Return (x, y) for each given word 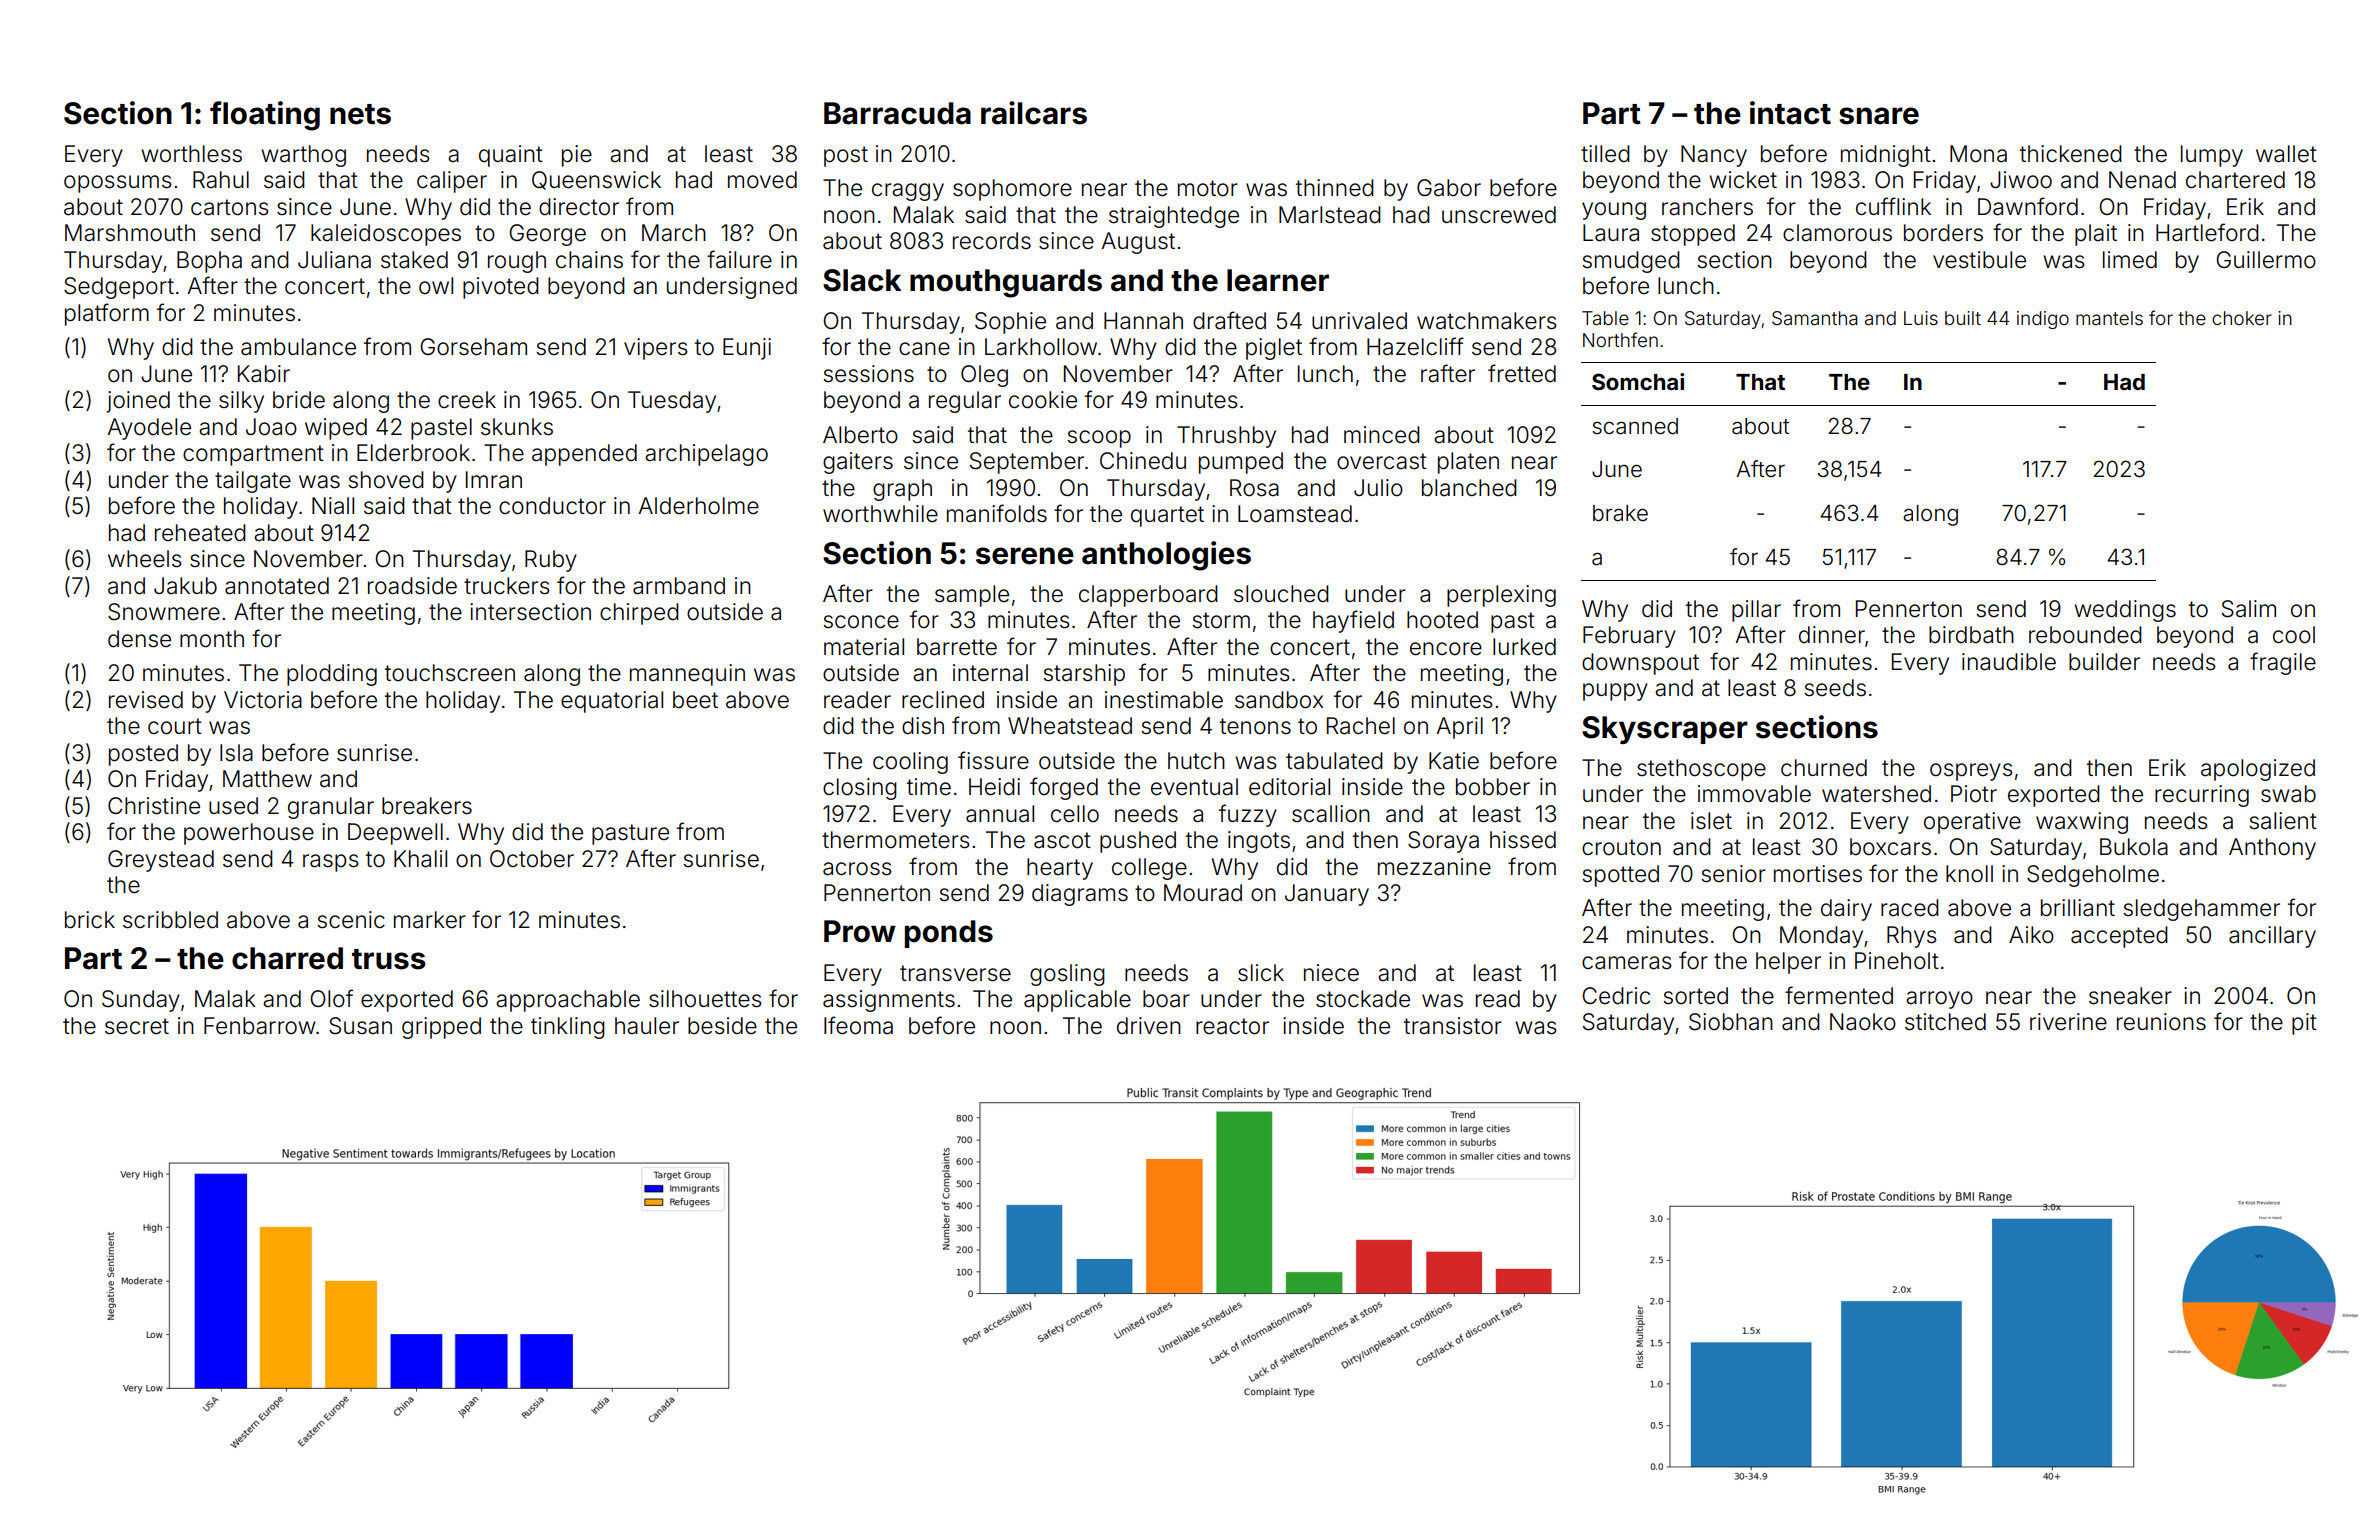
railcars (1034, 113)
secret (137, 1026)
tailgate (253, 482)
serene (1025, 556)
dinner (1832, 635)
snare (1879, 116)
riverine (2068, 1022)
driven (1149, 1026)
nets (360, 114)
